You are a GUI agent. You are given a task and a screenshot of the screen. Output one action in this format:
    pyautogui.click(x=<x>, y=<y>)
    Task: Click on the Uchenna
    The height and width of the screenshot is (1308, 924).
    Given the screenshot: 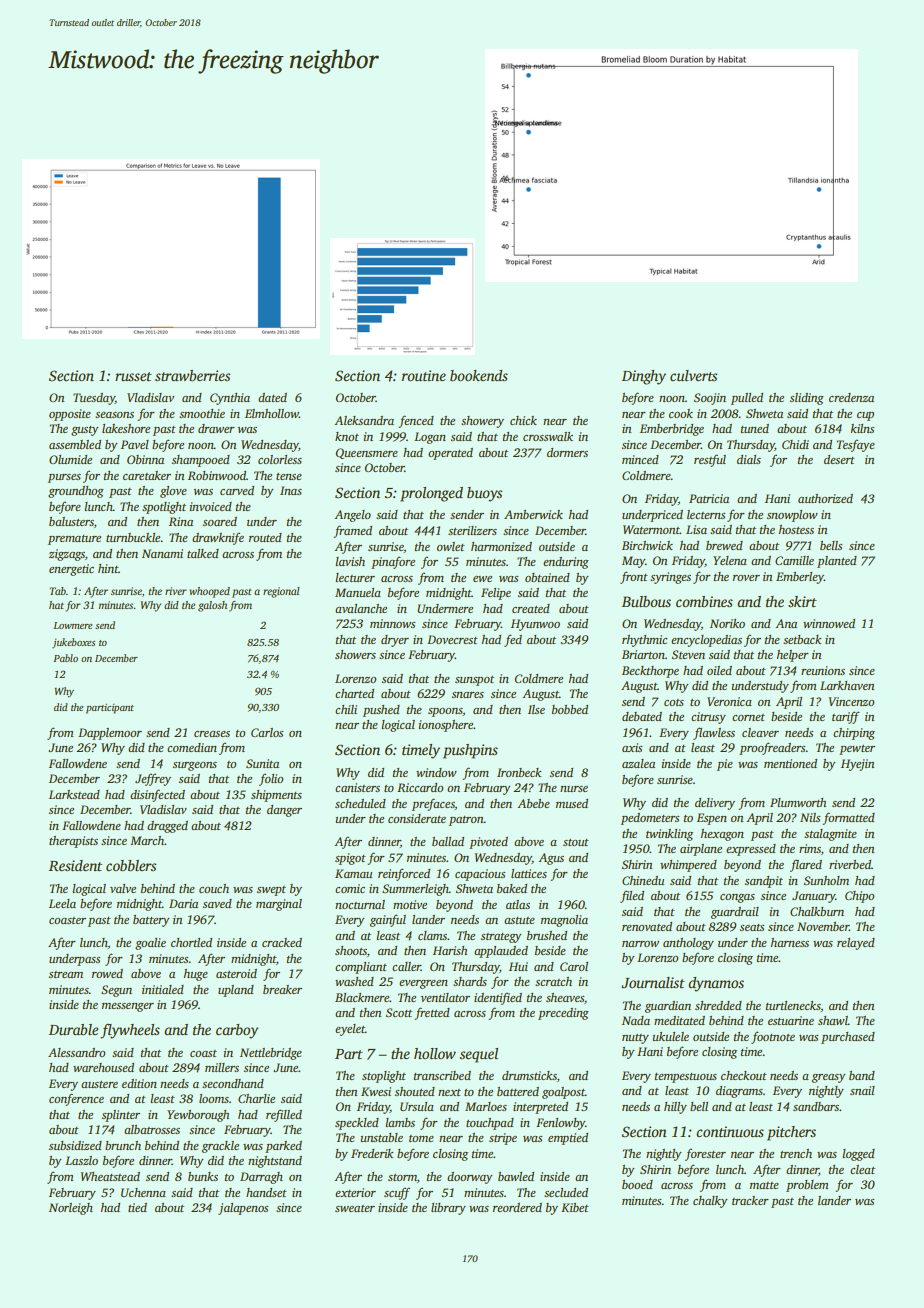 What is the action you would take?
    pyautogui.click(x=143, y=1192)
